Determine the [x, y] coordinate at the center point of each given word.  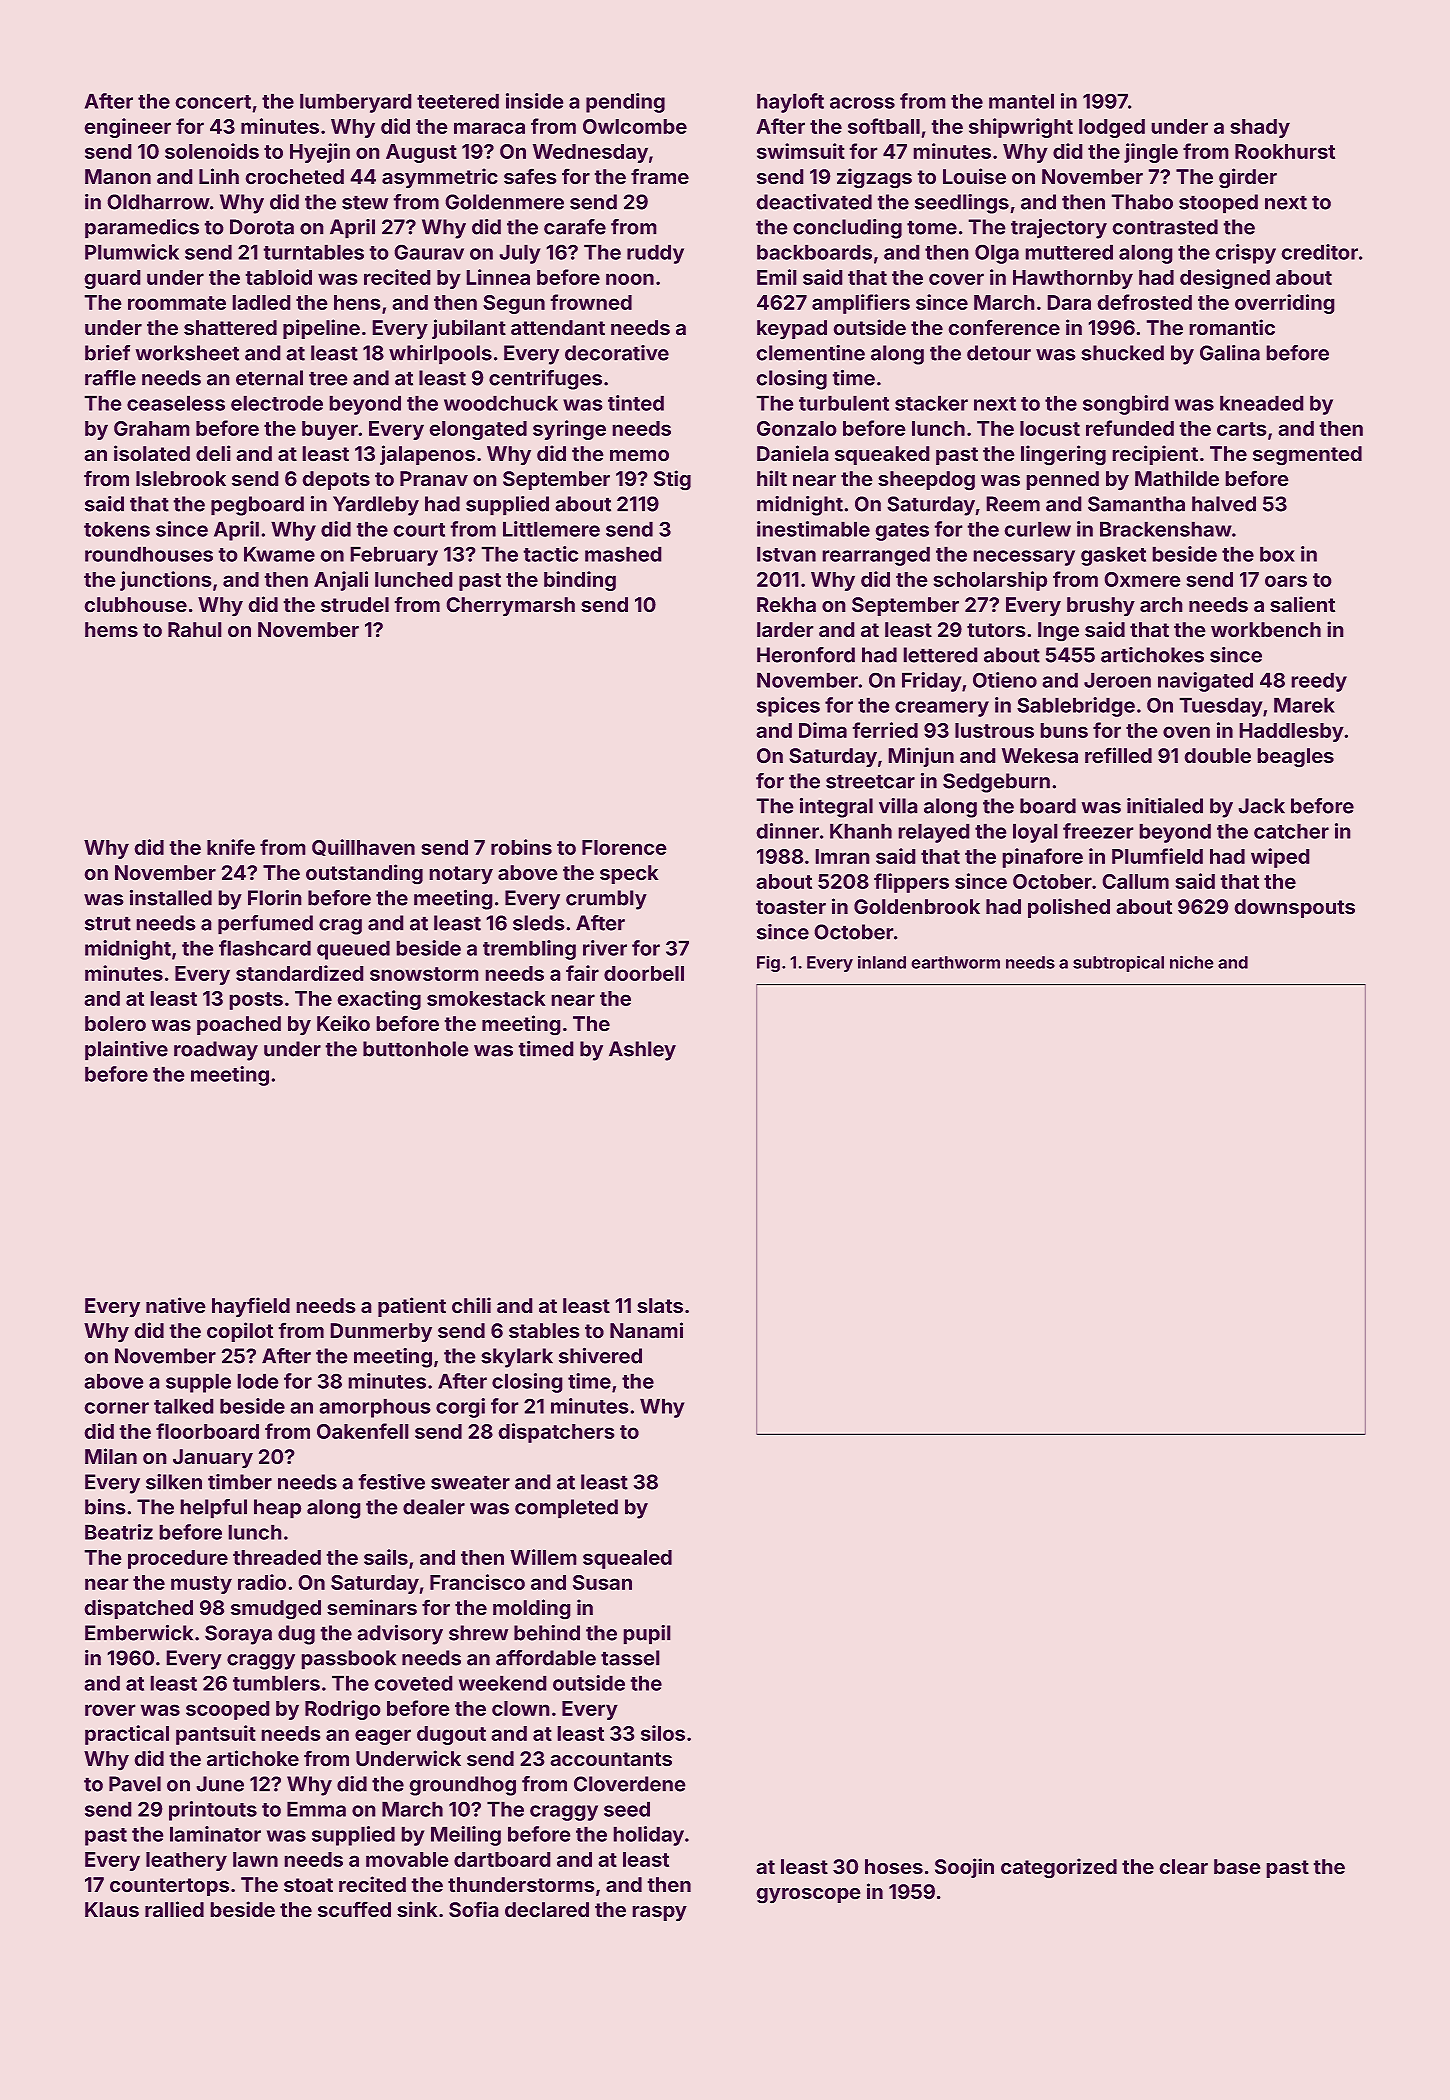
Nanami [646, 1330]
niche [1192, 962]
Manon [118, 177]
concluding [847, 229]
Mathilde [1177, 478]
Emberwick [139, 1632]
